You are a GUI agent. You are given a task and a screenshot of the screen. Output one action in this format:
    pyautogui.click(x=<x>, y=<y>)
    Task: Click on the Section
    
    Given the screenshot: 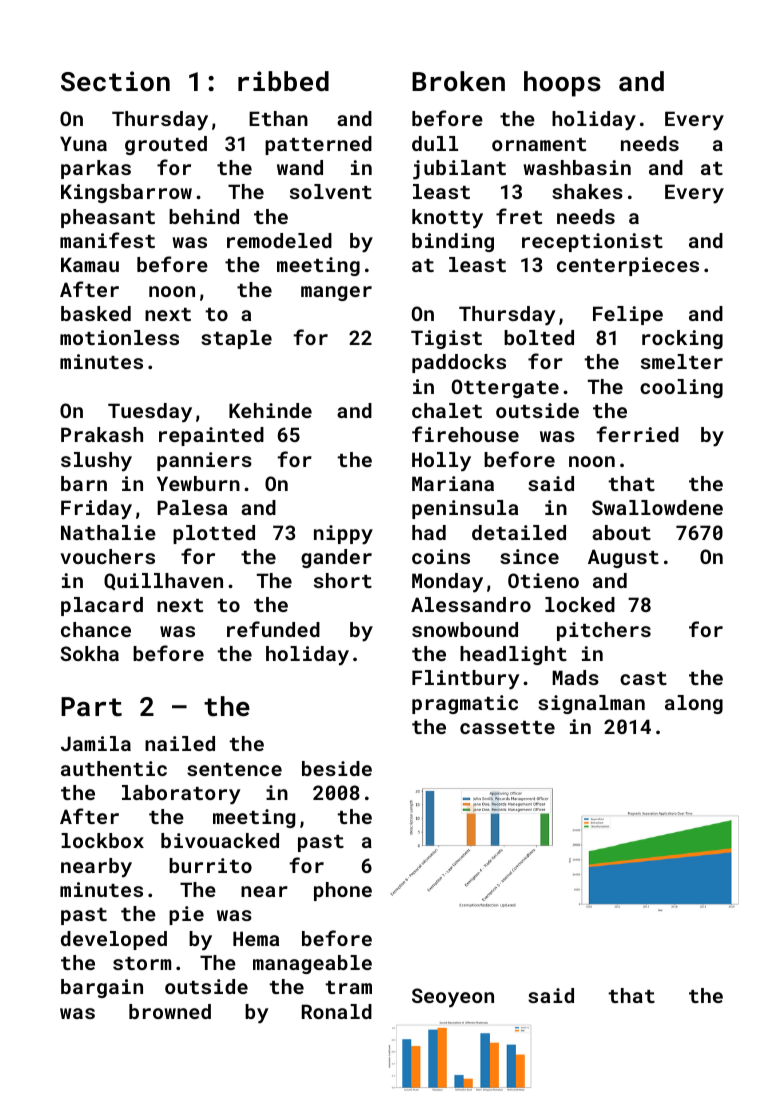 What is the action you would take?
    pyautogui.click(x=115, y=81)
